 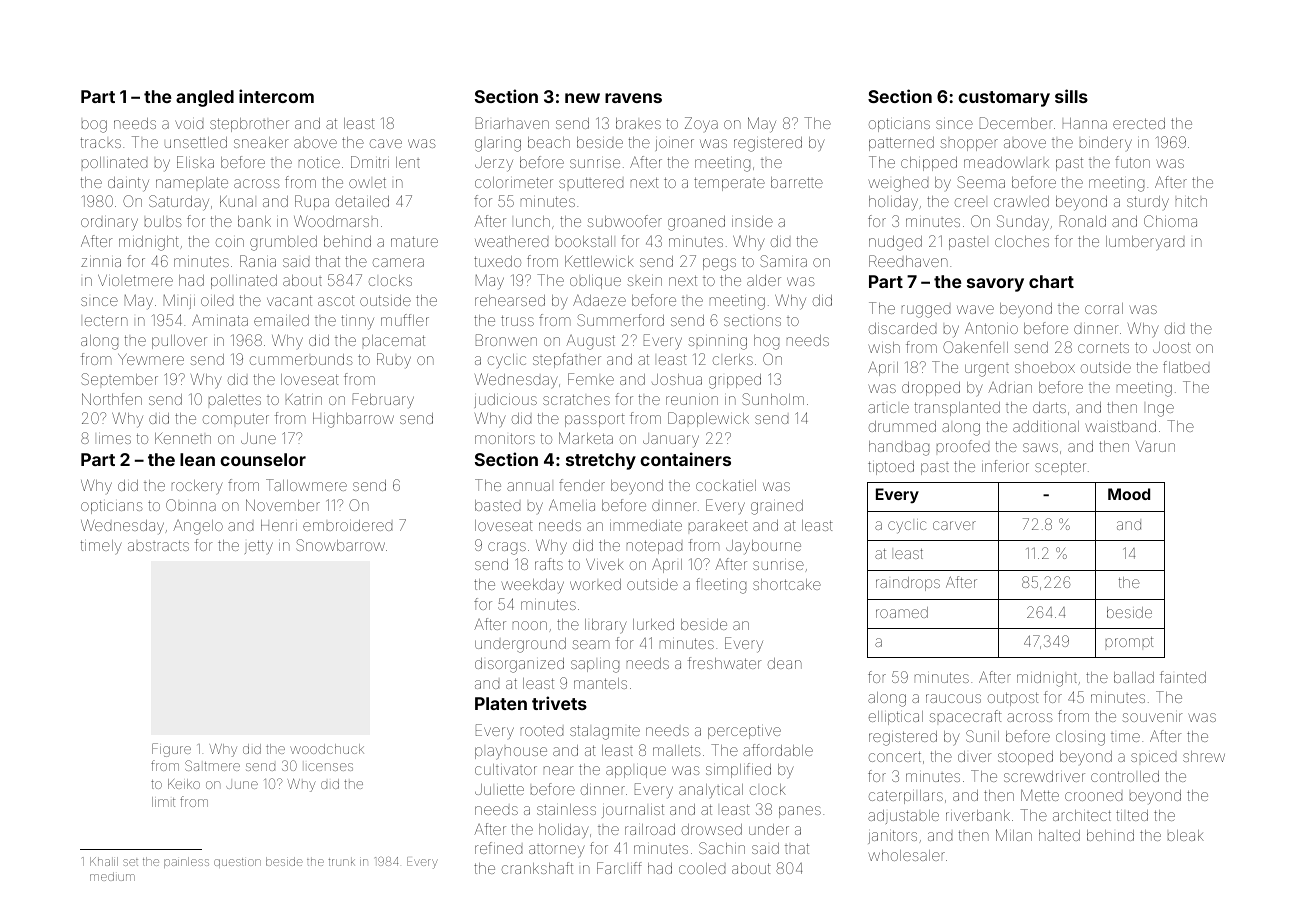 I want to click on cave, so click(x=386, y=143).
